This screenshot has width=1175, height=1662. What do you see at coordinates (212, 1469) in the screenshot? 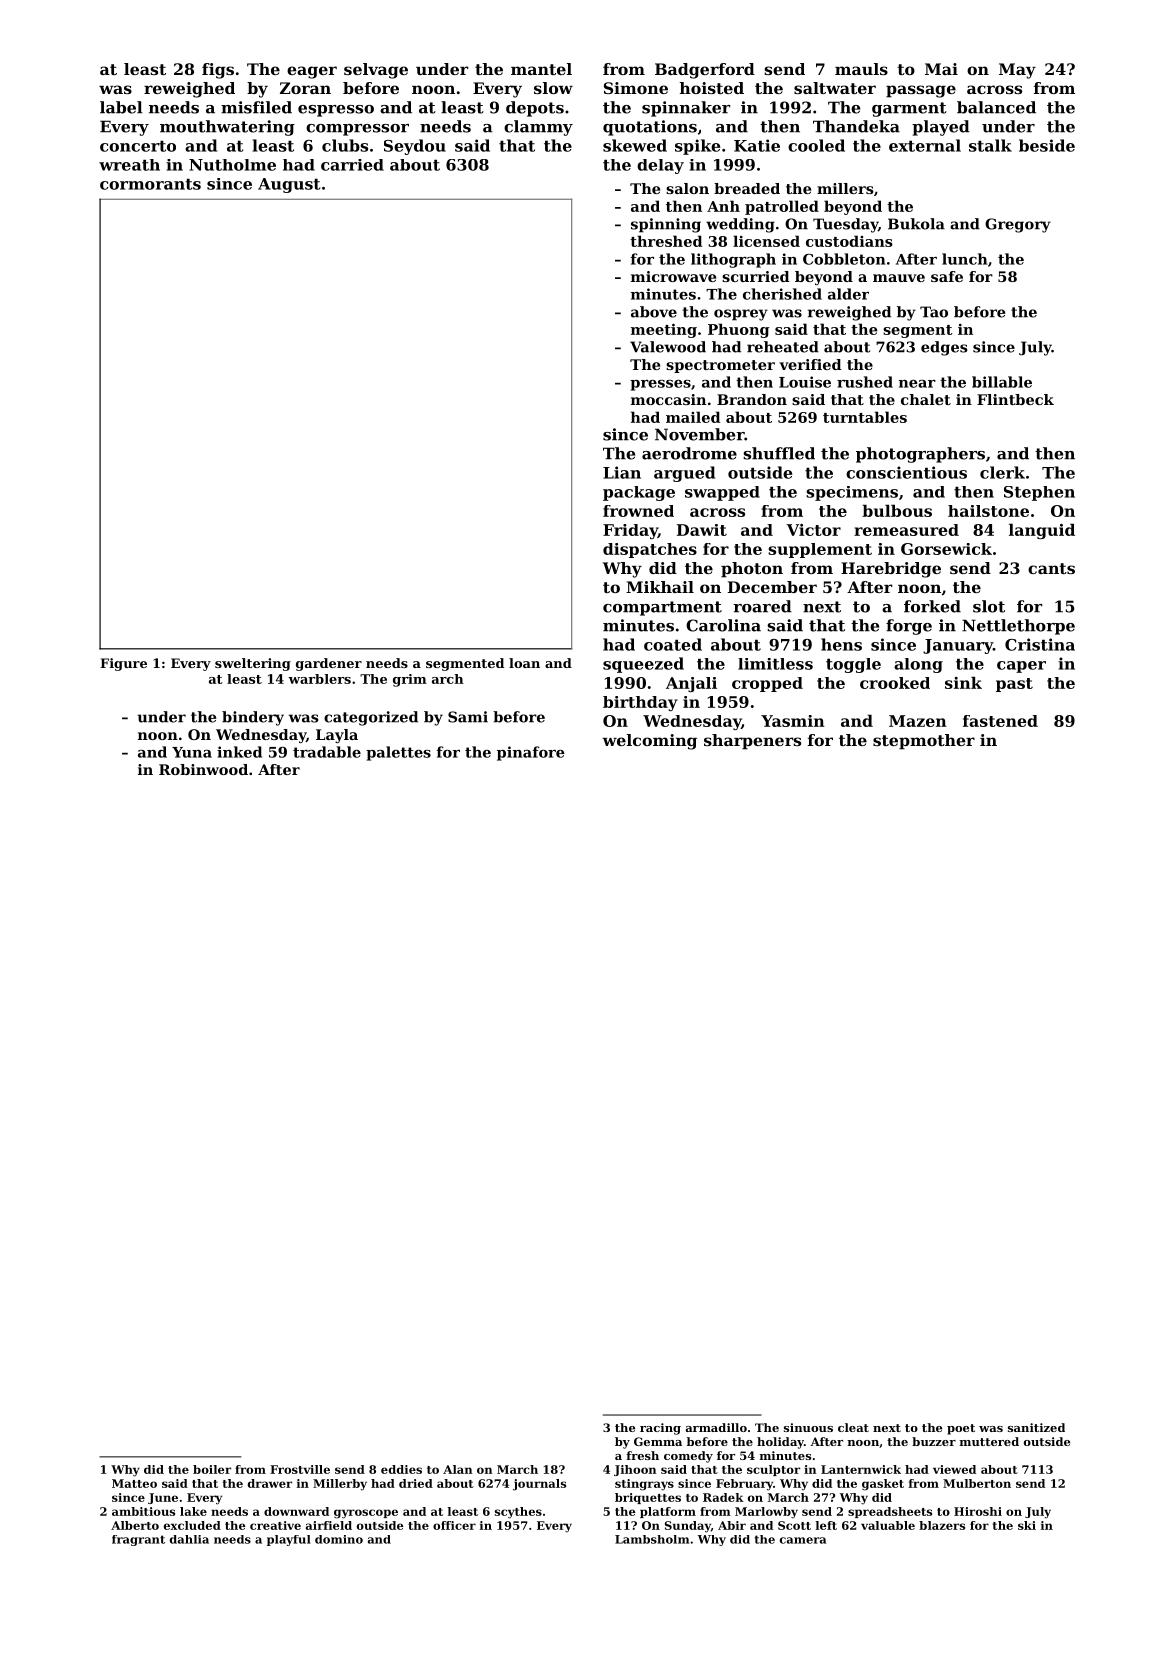
I see `boiler` at bounding box center [212, 1469].
